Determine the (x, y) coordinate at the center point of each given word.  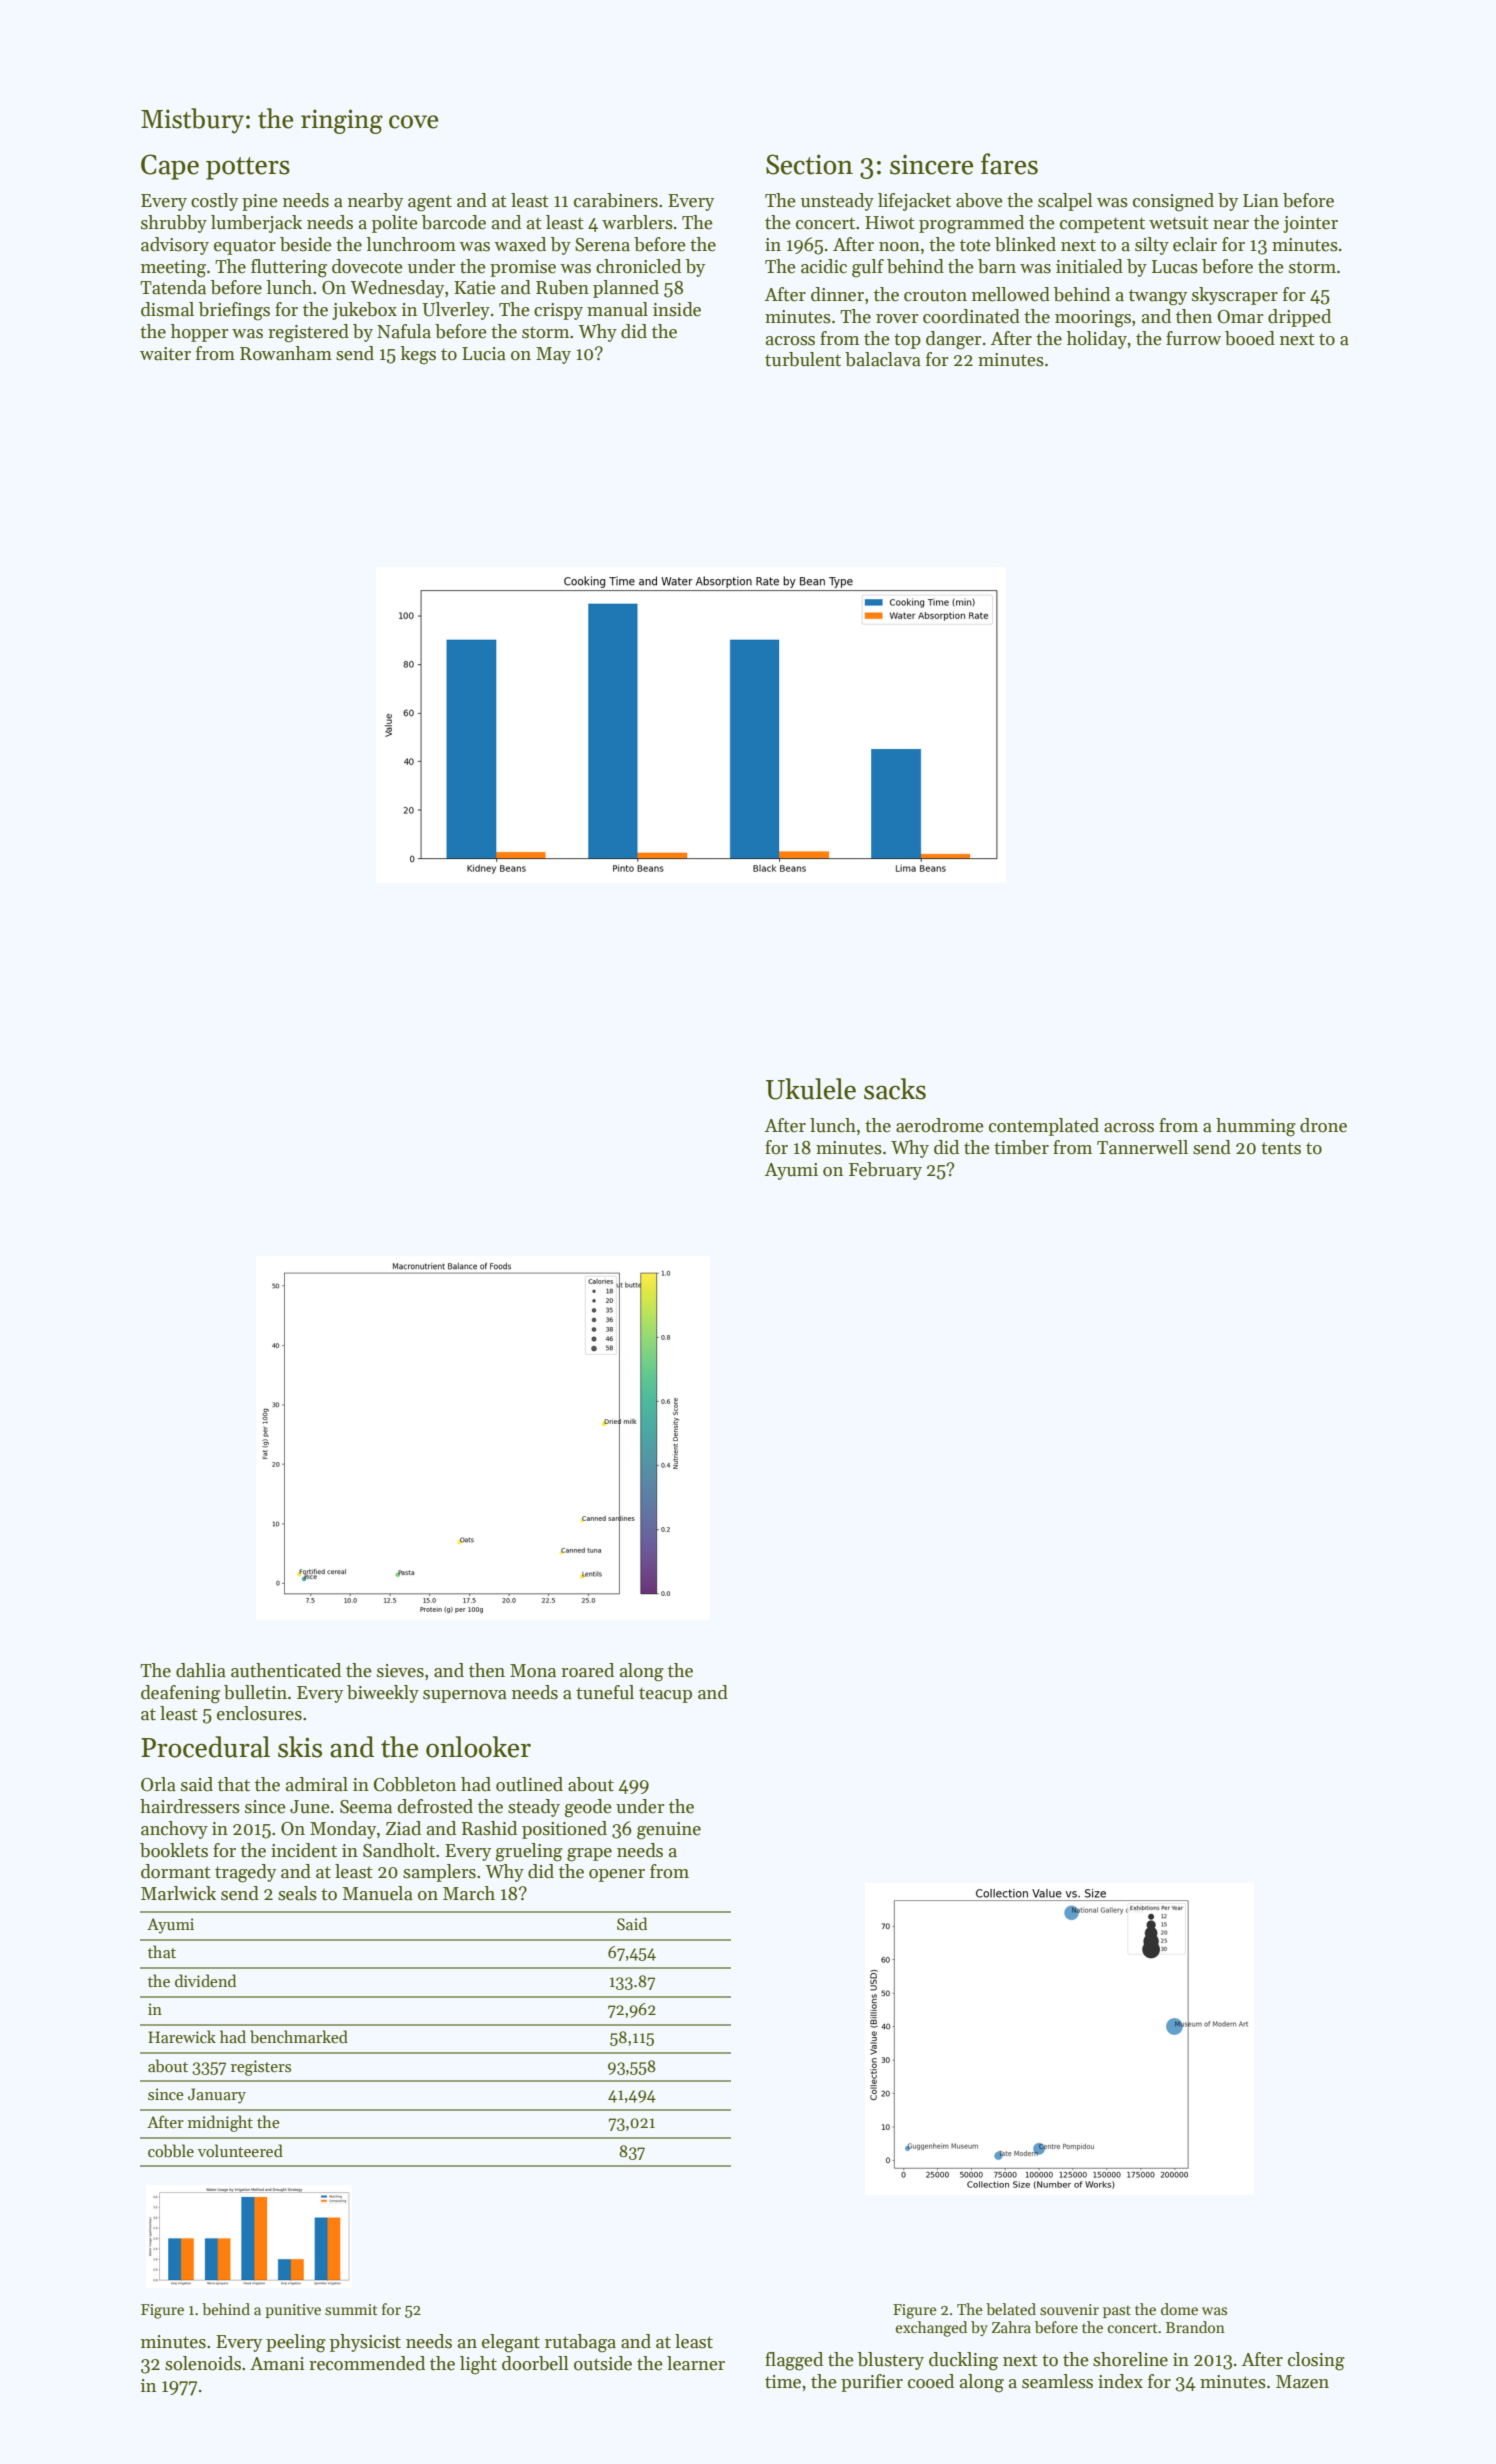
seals (297, 1893)
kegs (418, 355)
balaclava (883, 359)
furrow (1193, 338)
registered (308, 333)
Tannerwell (1142, 1147)
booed (1250, 338)
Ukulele (811, 1089)
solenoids (203, 2363)
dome (1179, 2309)
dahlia (201, 1670)
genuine (669, 1831)
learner (696, 2363)
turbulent (803, 359)
